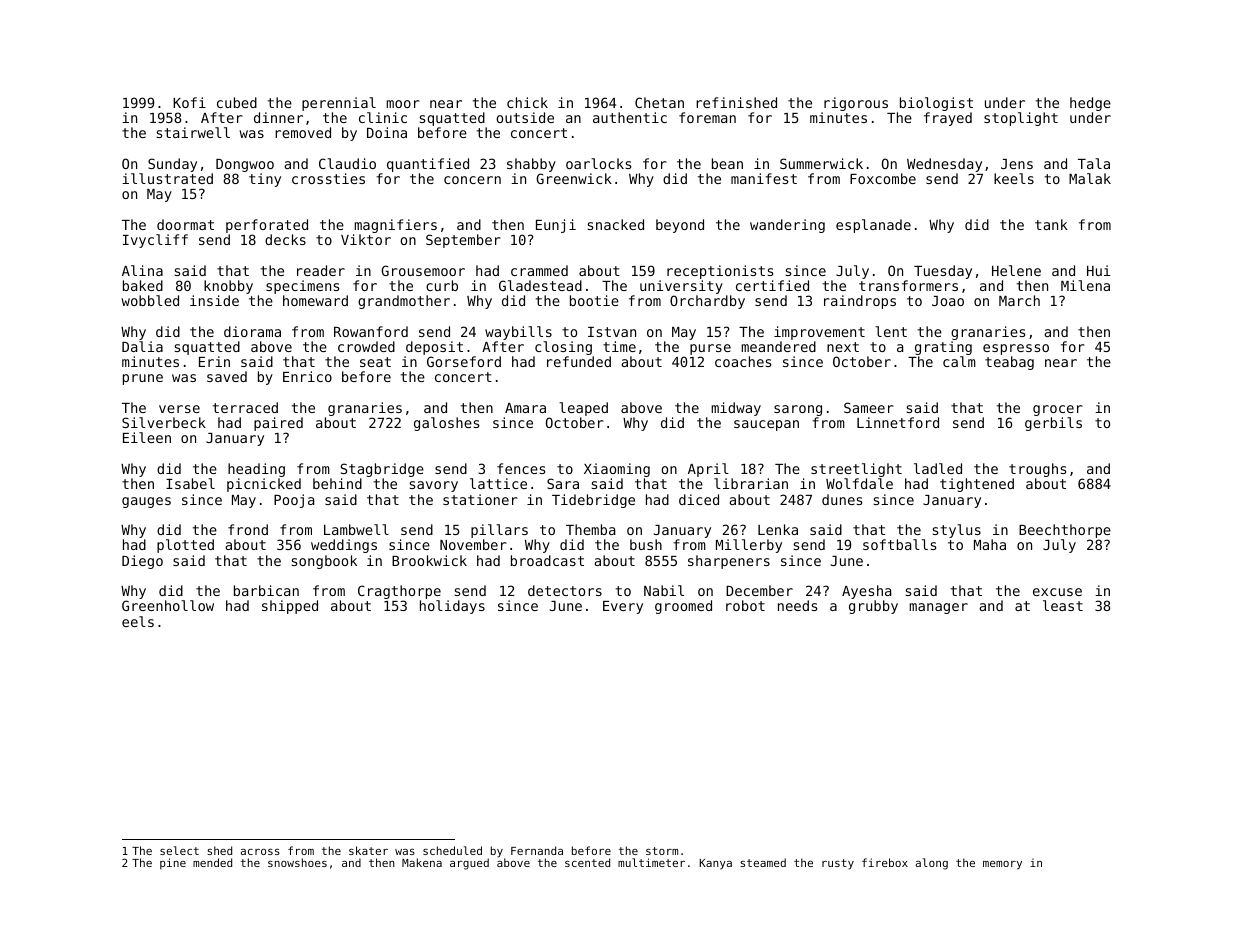 This page has height=952, width=1233. Describe the element at coordinates (659, 102) in the page. I see `Chetan` at that location.
